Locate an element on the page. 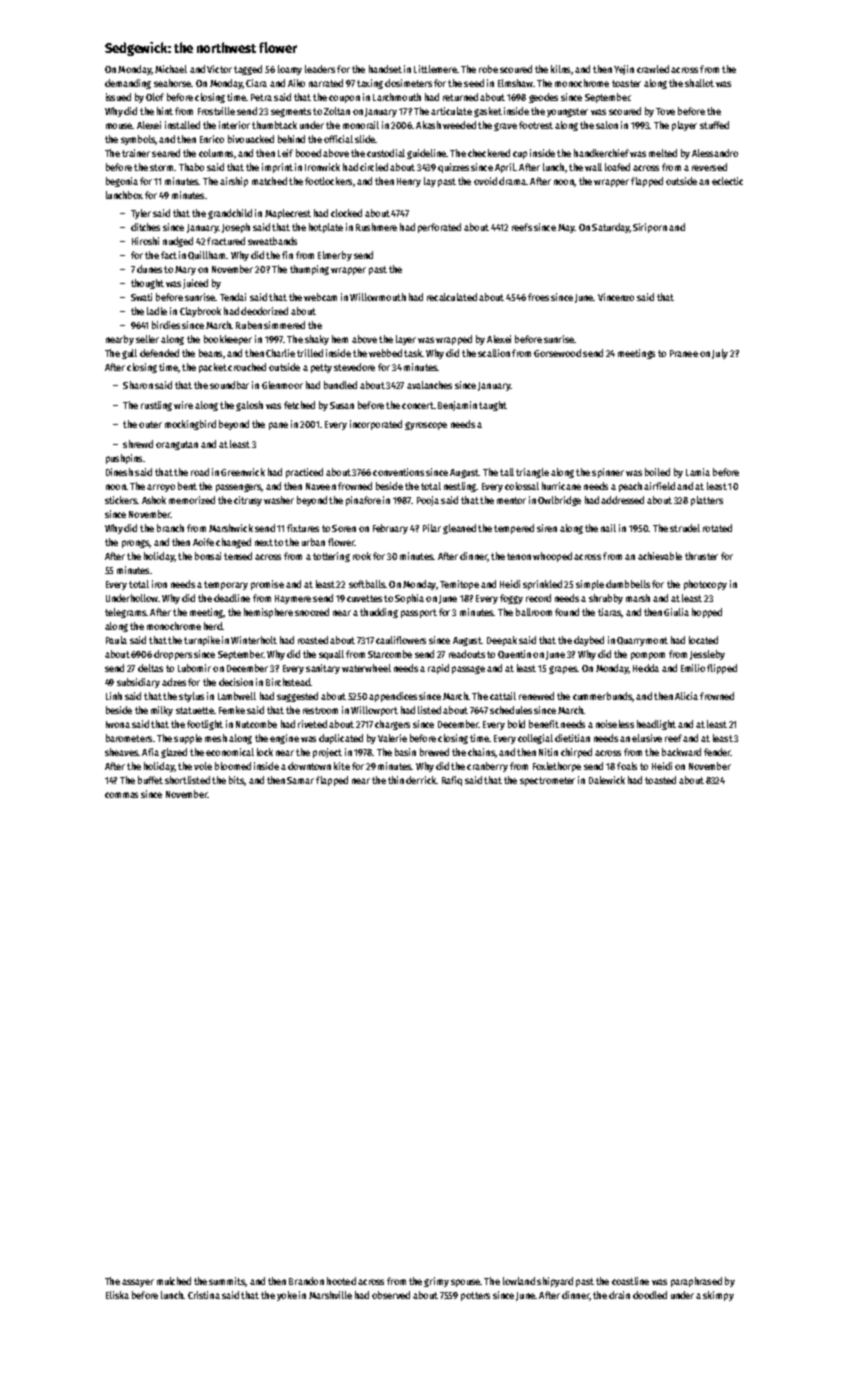 Image resolution: width=849 pixels, height=1400 pixels. cranberry is located at coordinates (487, 767).
